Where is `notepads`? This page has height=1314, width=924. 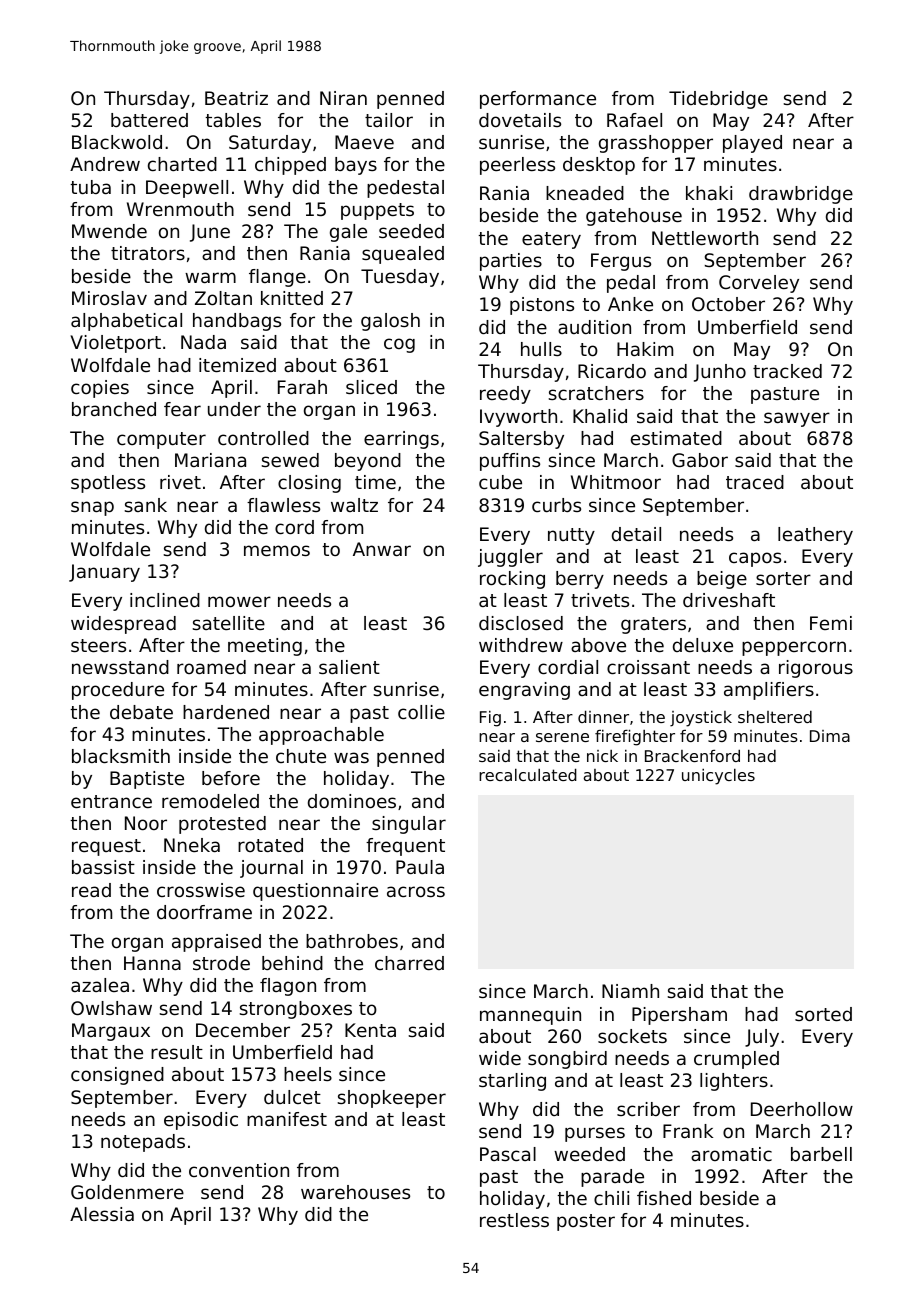
notepads is located at coordinates (143, 1143).
